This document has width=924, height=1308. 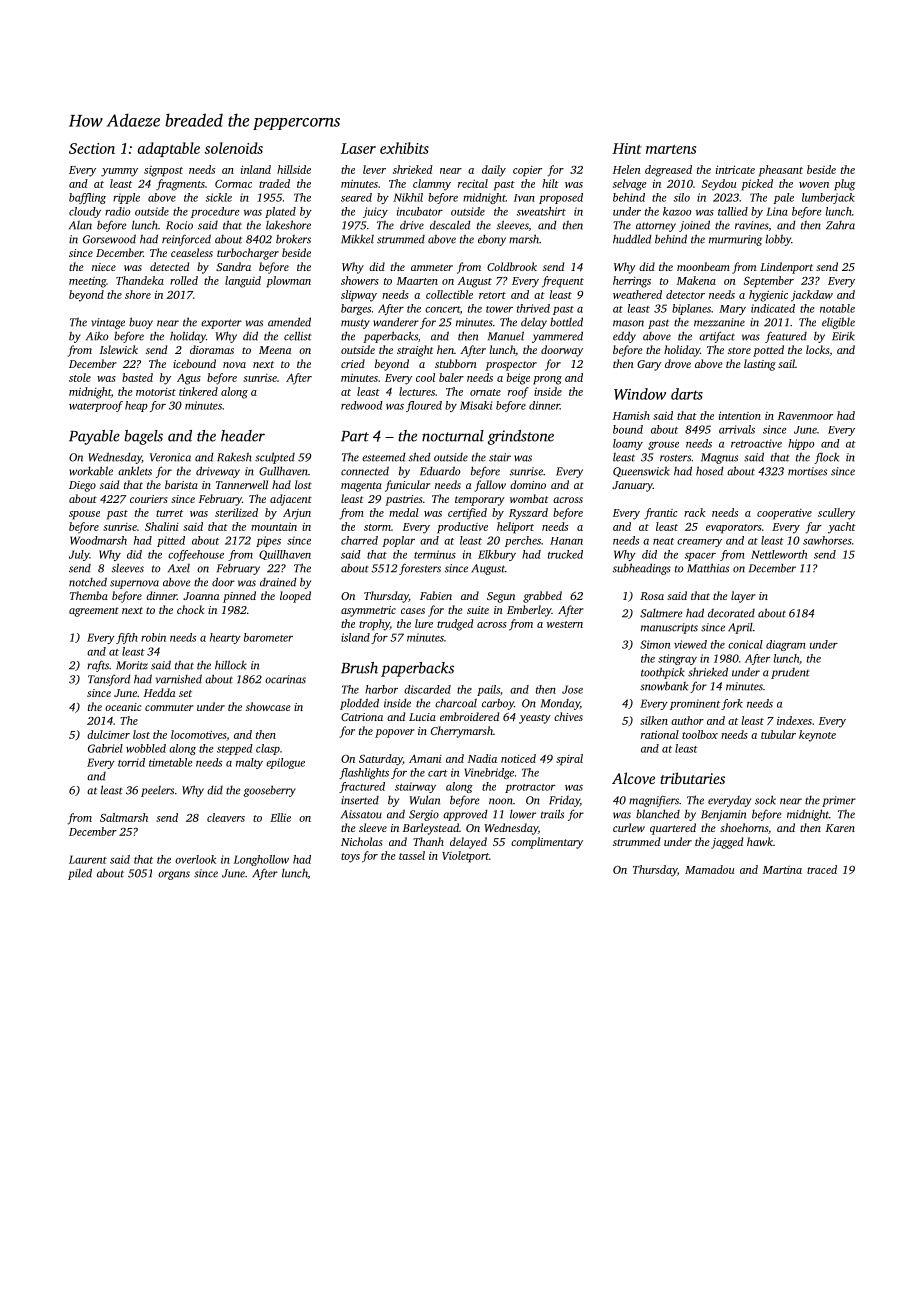 I want to click on primer, so click(x=839, y=801).
